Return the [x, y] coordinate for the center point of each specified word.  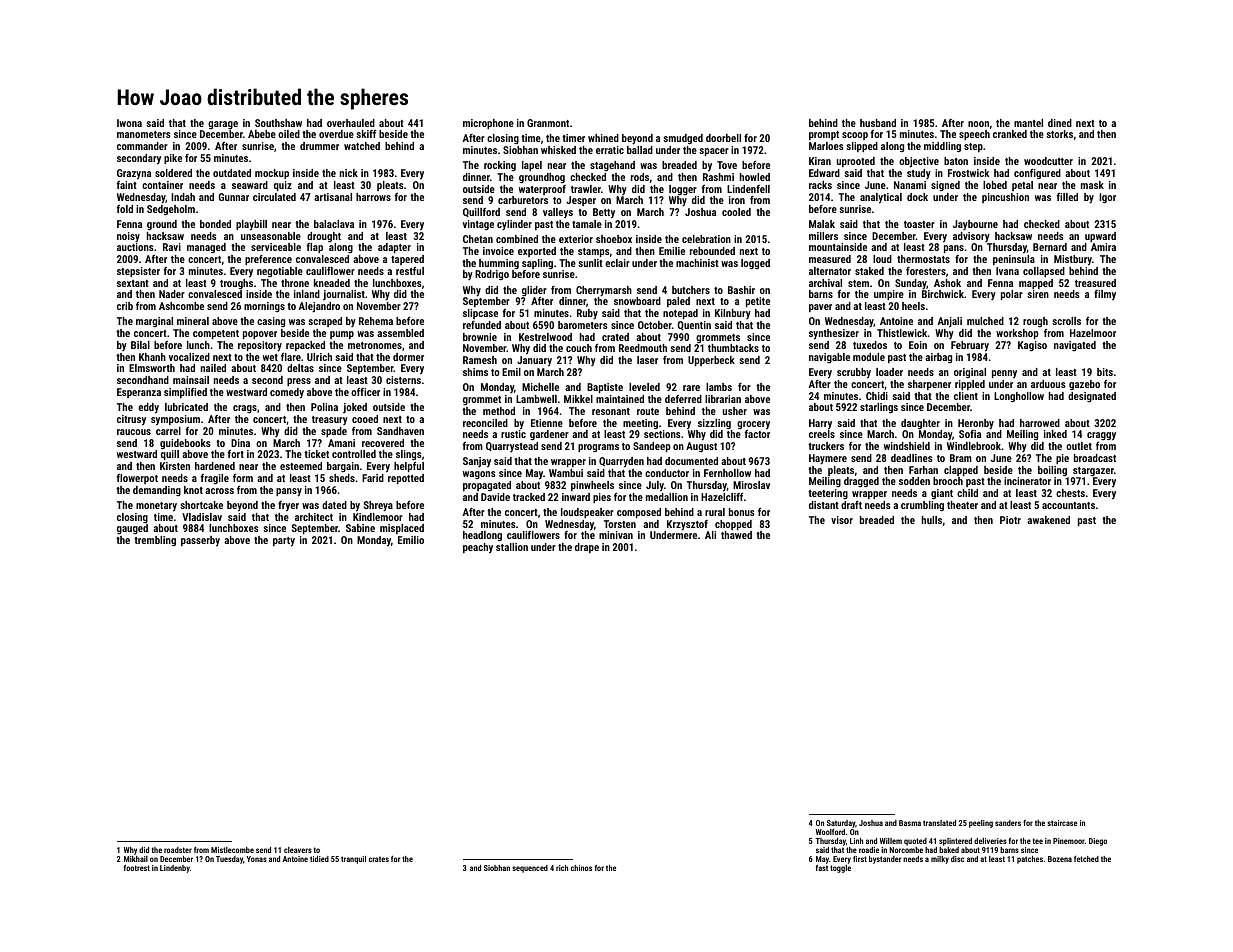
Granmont [548, 123]
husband [878, 123]
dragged [861, 482]
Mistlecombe [232, 850]
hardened [215, 466]
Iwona [129, 123]
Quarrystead [512, 447]
